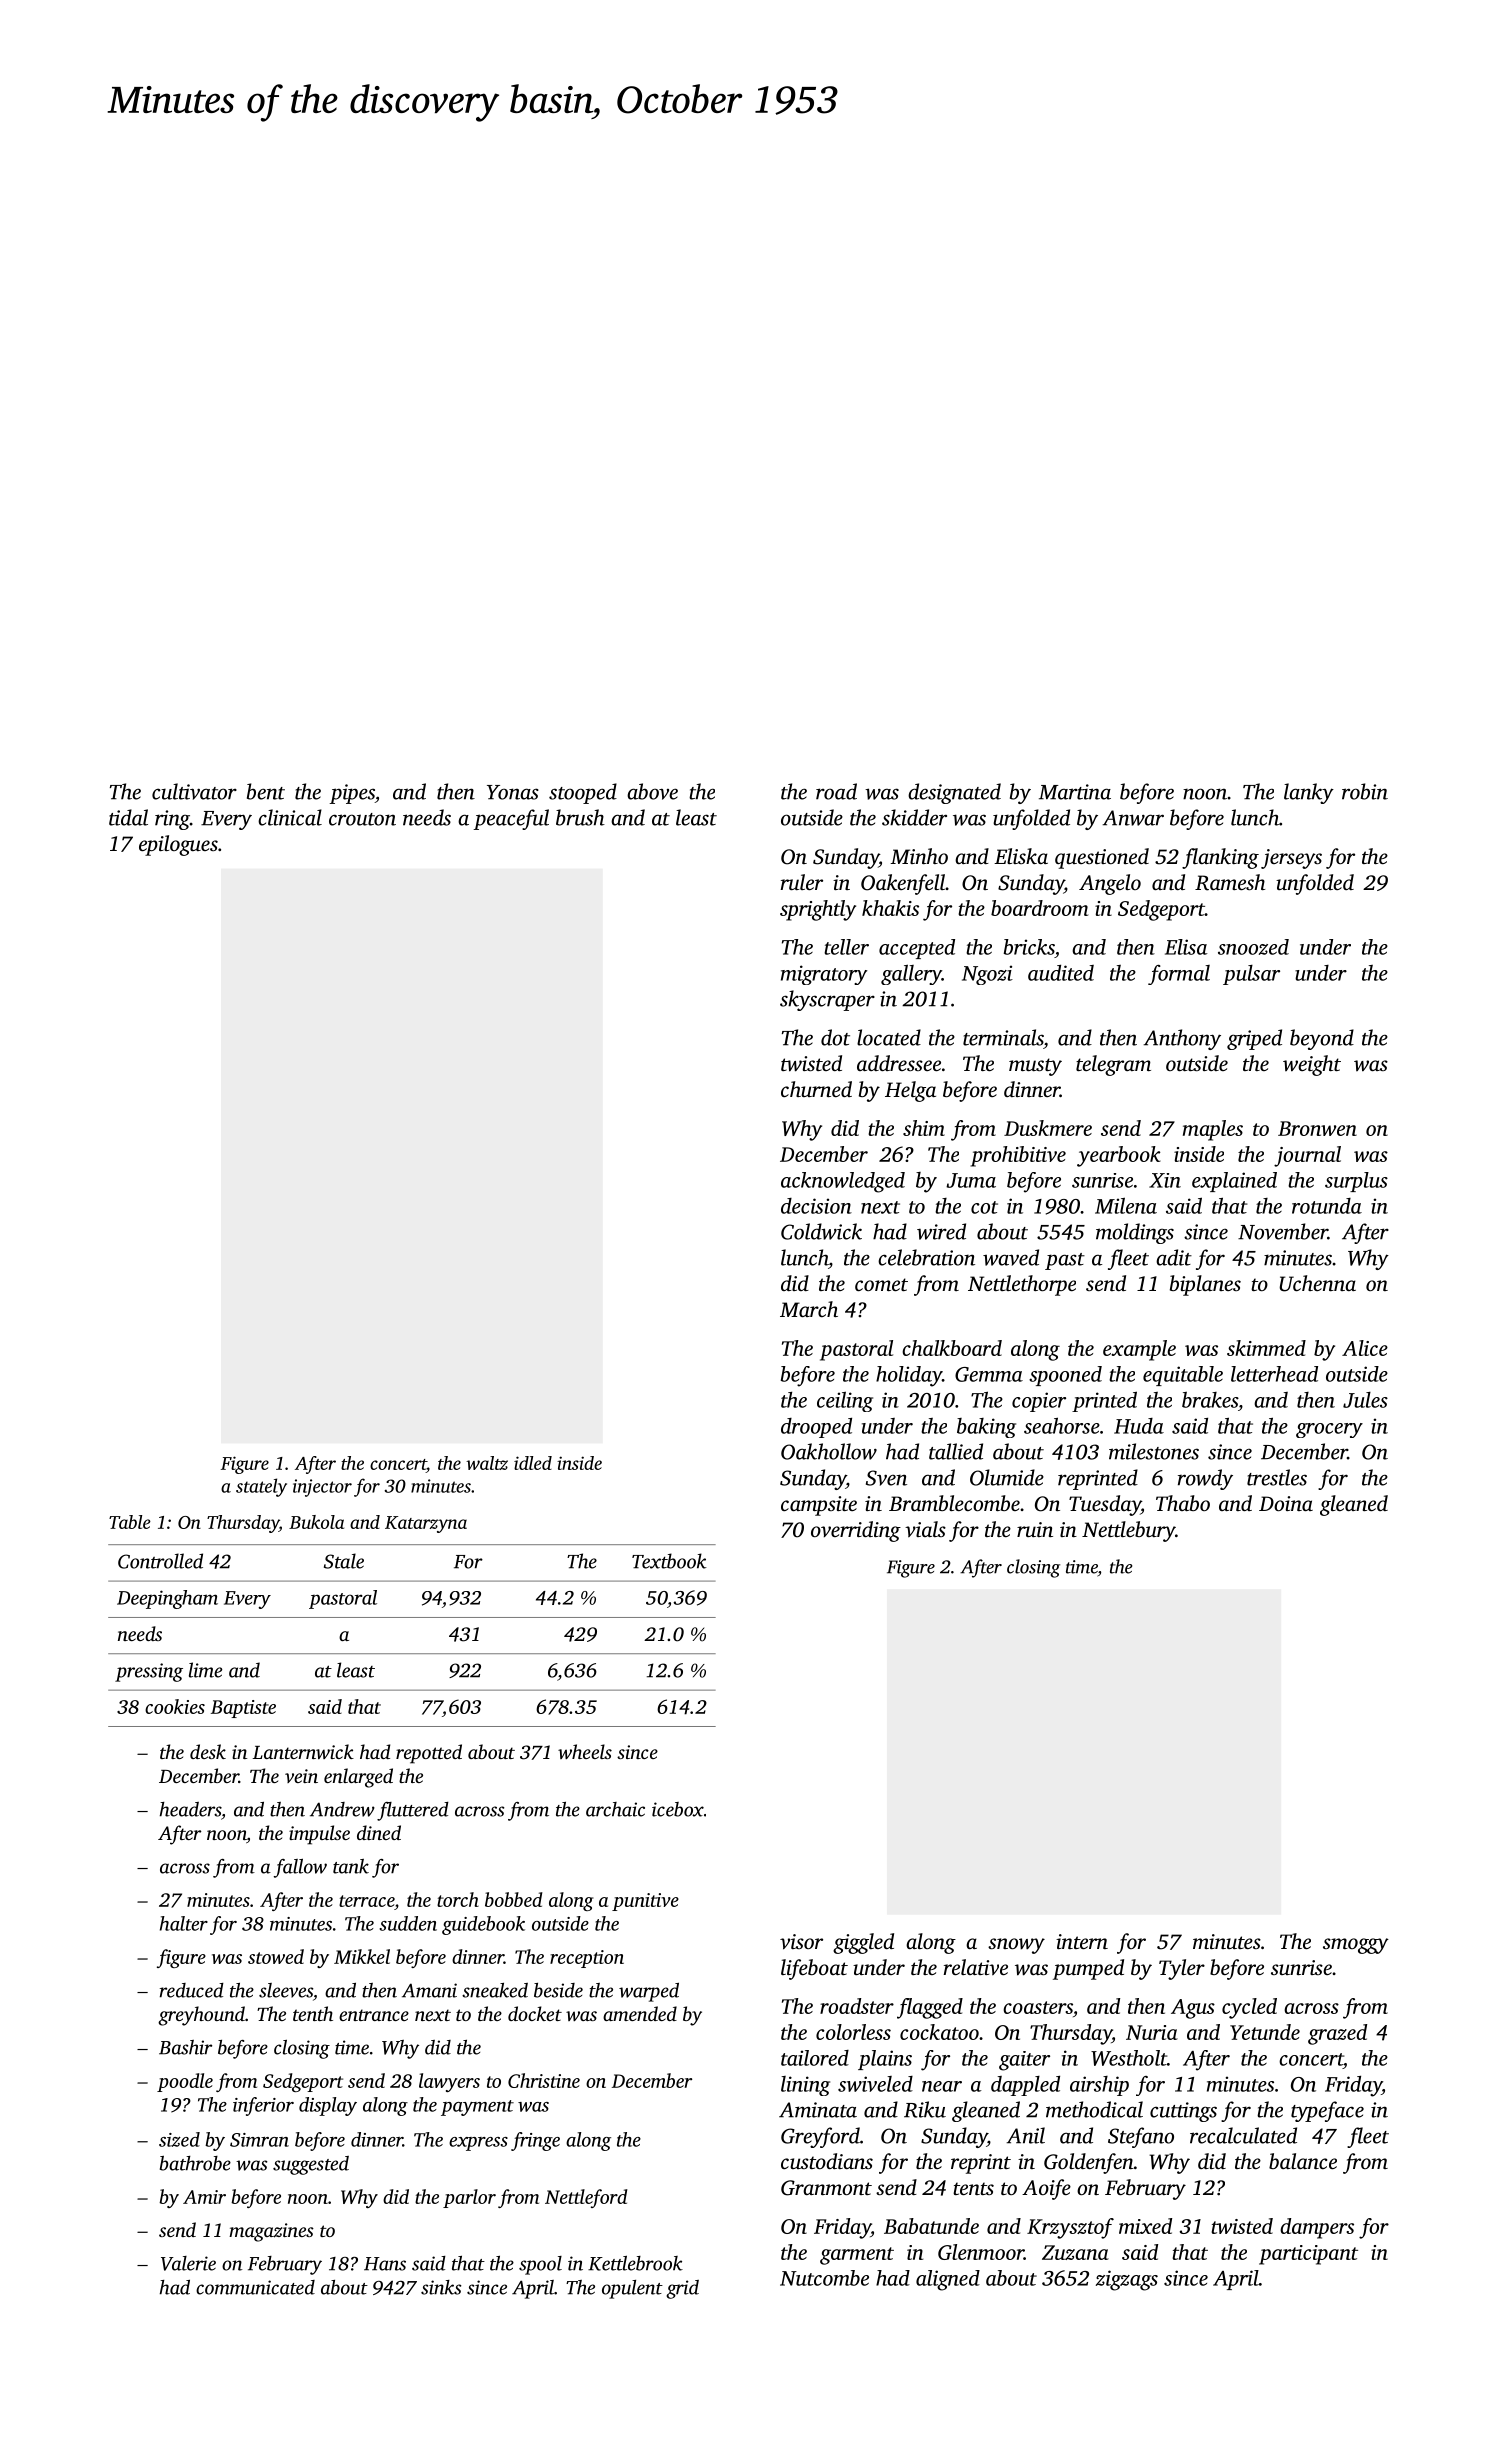 This document has width=1496, height=2464. What do you see at coordinates (1048, 1128) in the document?
I see `Duskmere` at bounding box center [1048, 1128].
